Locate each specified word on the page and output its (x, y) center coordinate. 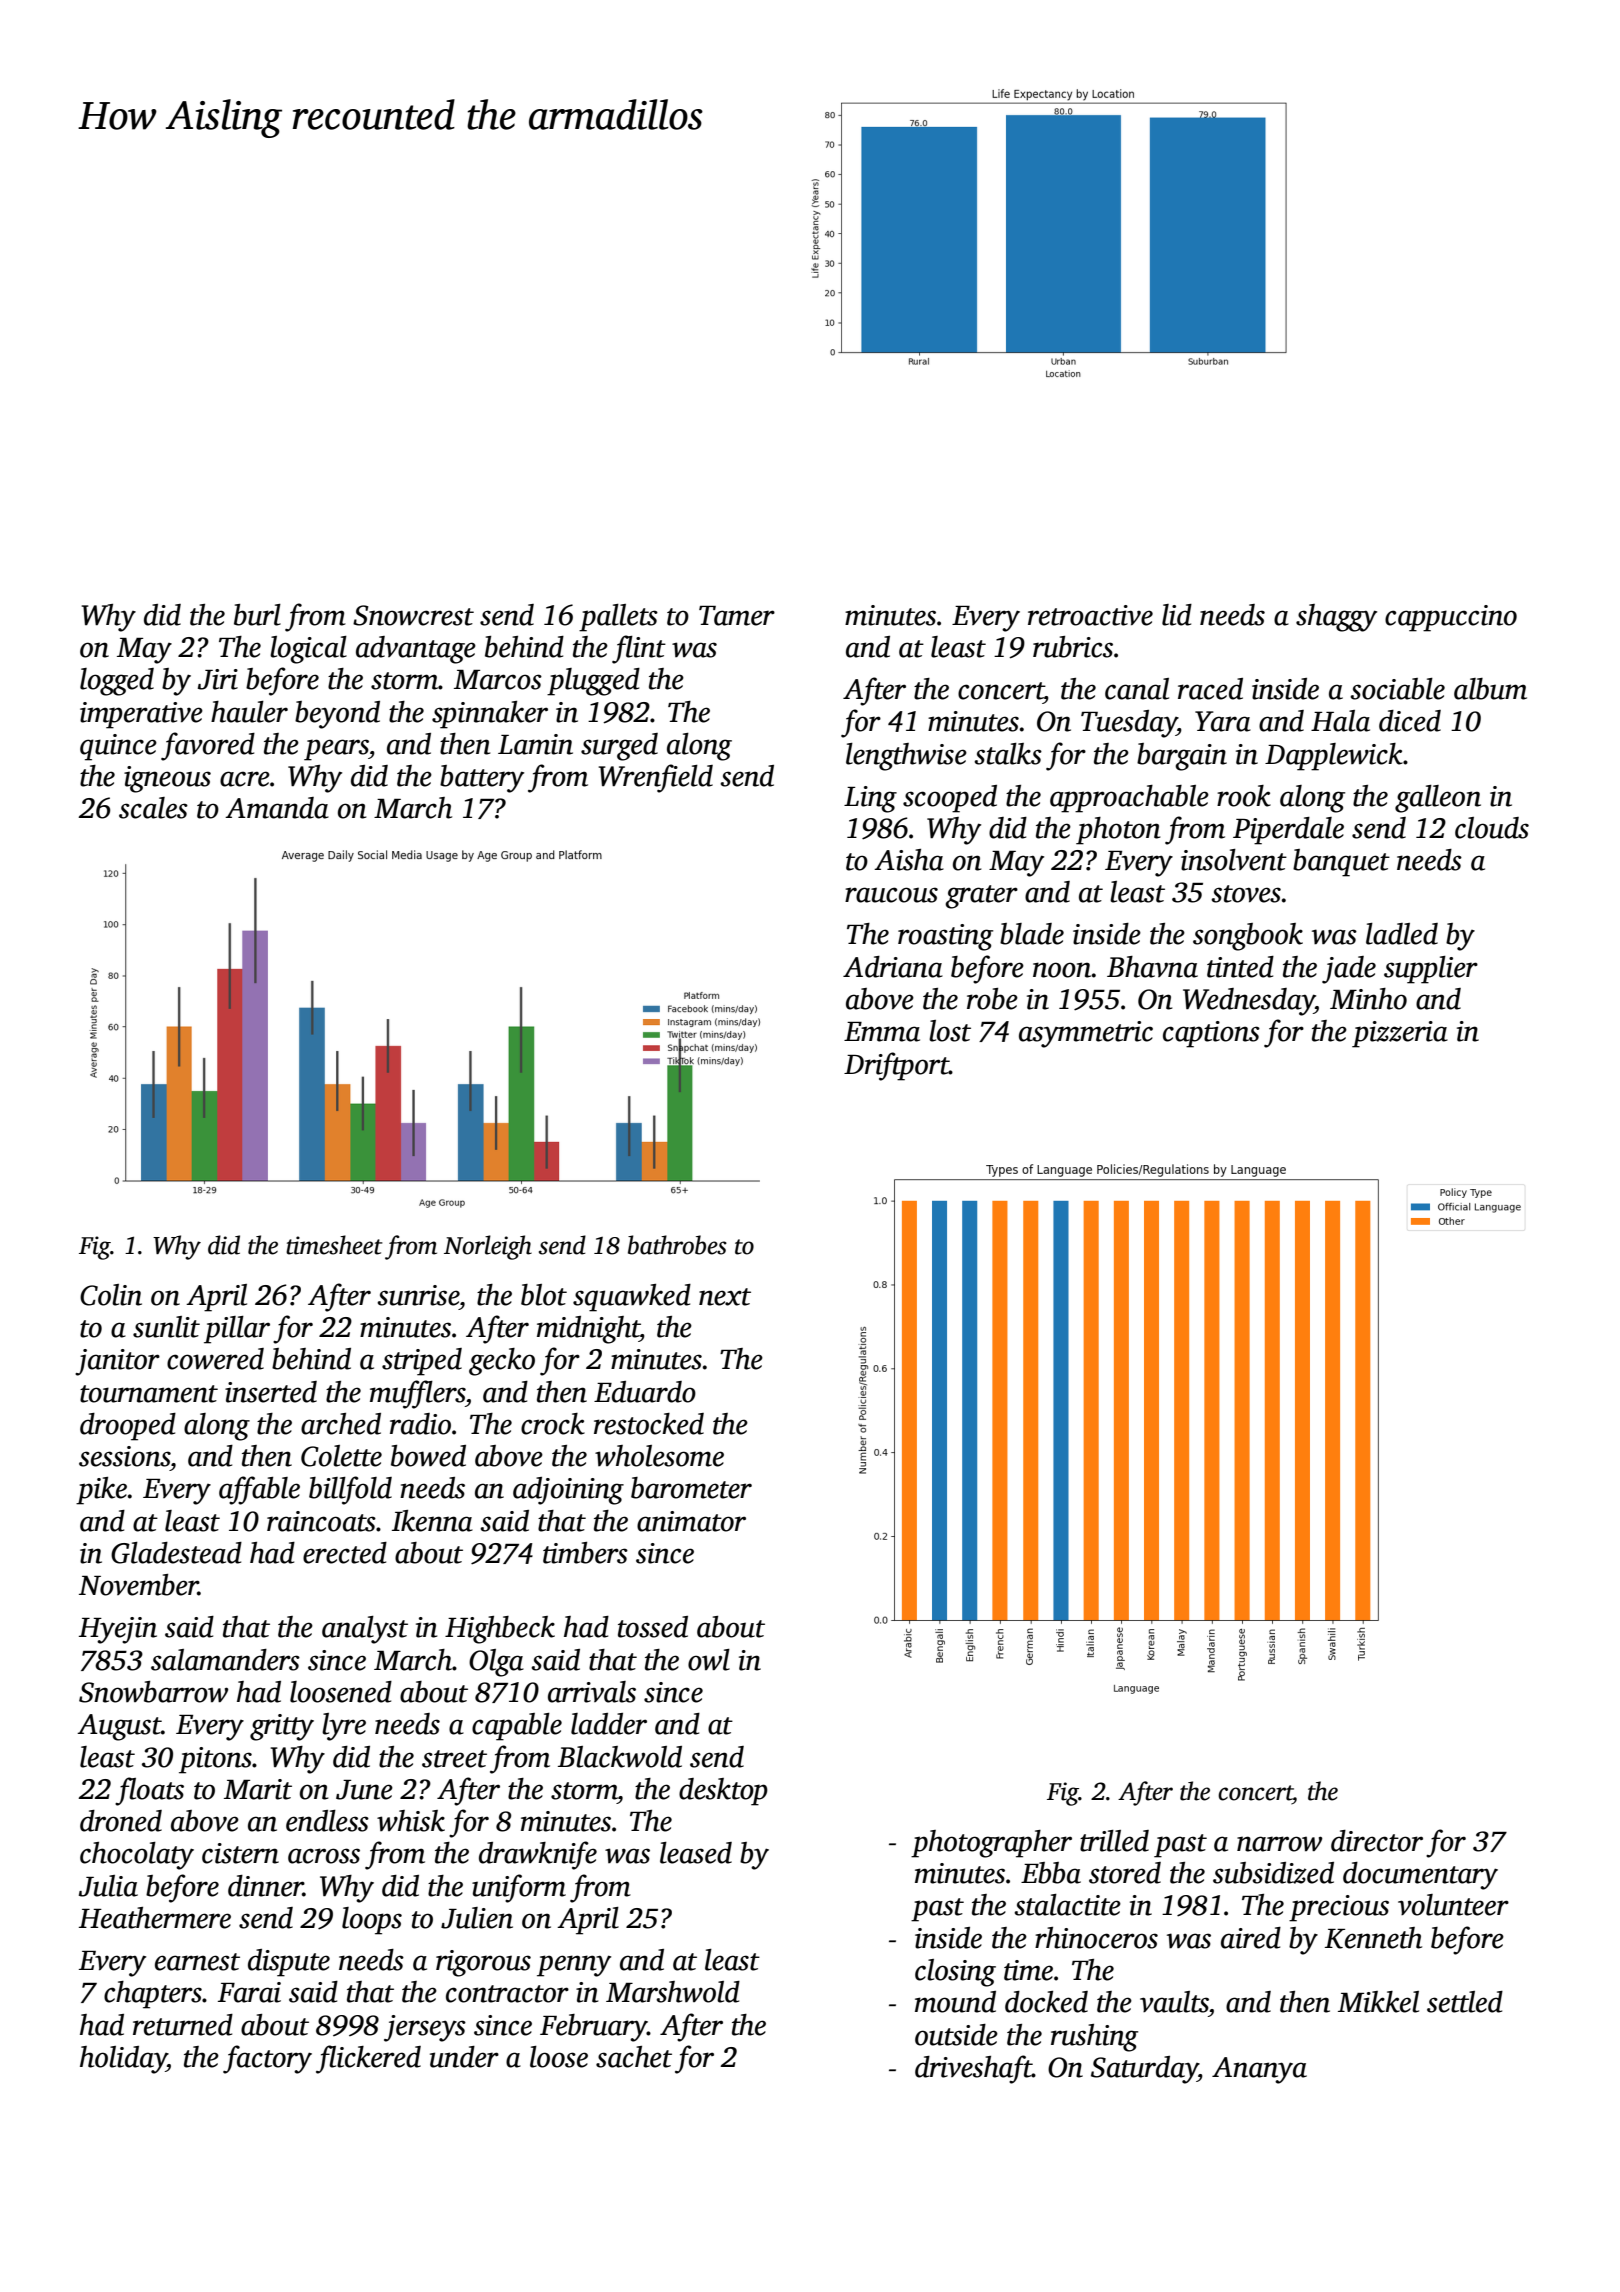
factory (267, 2059)
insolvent (1234, 860)
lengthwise (906, 757)
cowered (215, 1359)
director (1377, 1841)
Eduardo (645, 1392)
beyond (337, 715)
